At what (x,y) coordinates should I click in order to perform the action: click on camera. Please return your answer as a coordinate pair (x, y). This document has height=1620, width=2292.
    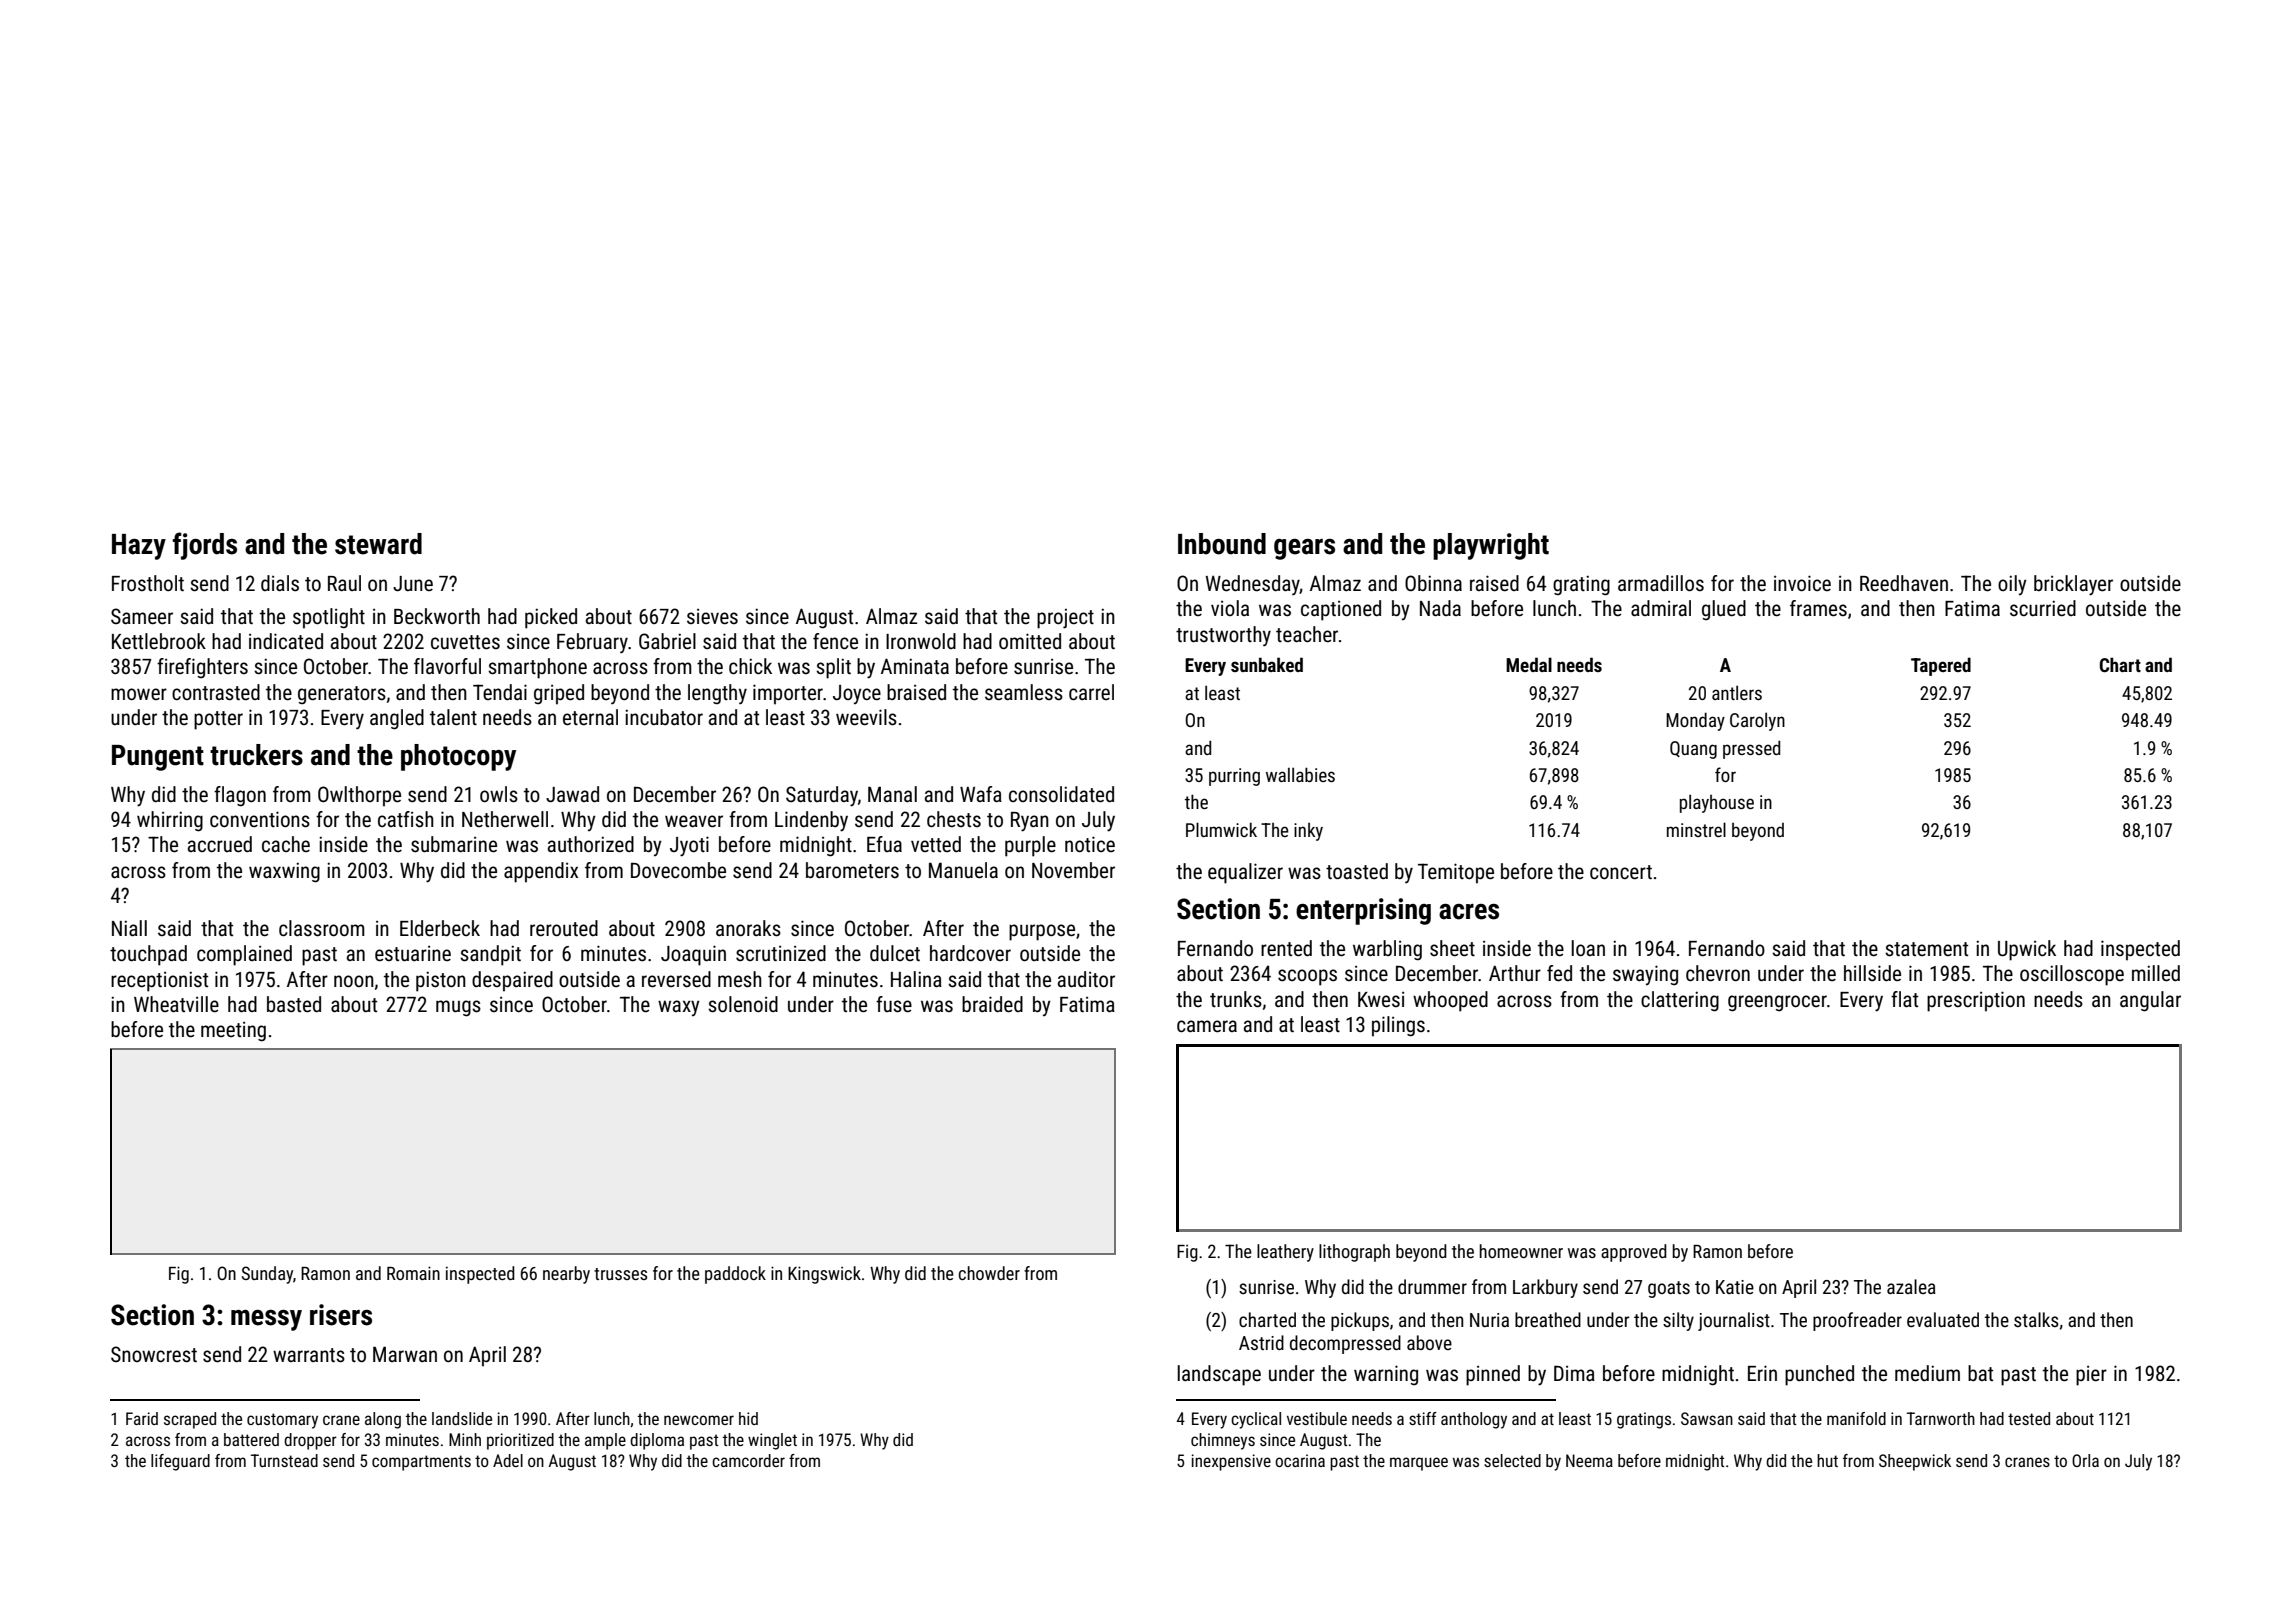
    Looking at the image, I should click on (1207, 1026).
